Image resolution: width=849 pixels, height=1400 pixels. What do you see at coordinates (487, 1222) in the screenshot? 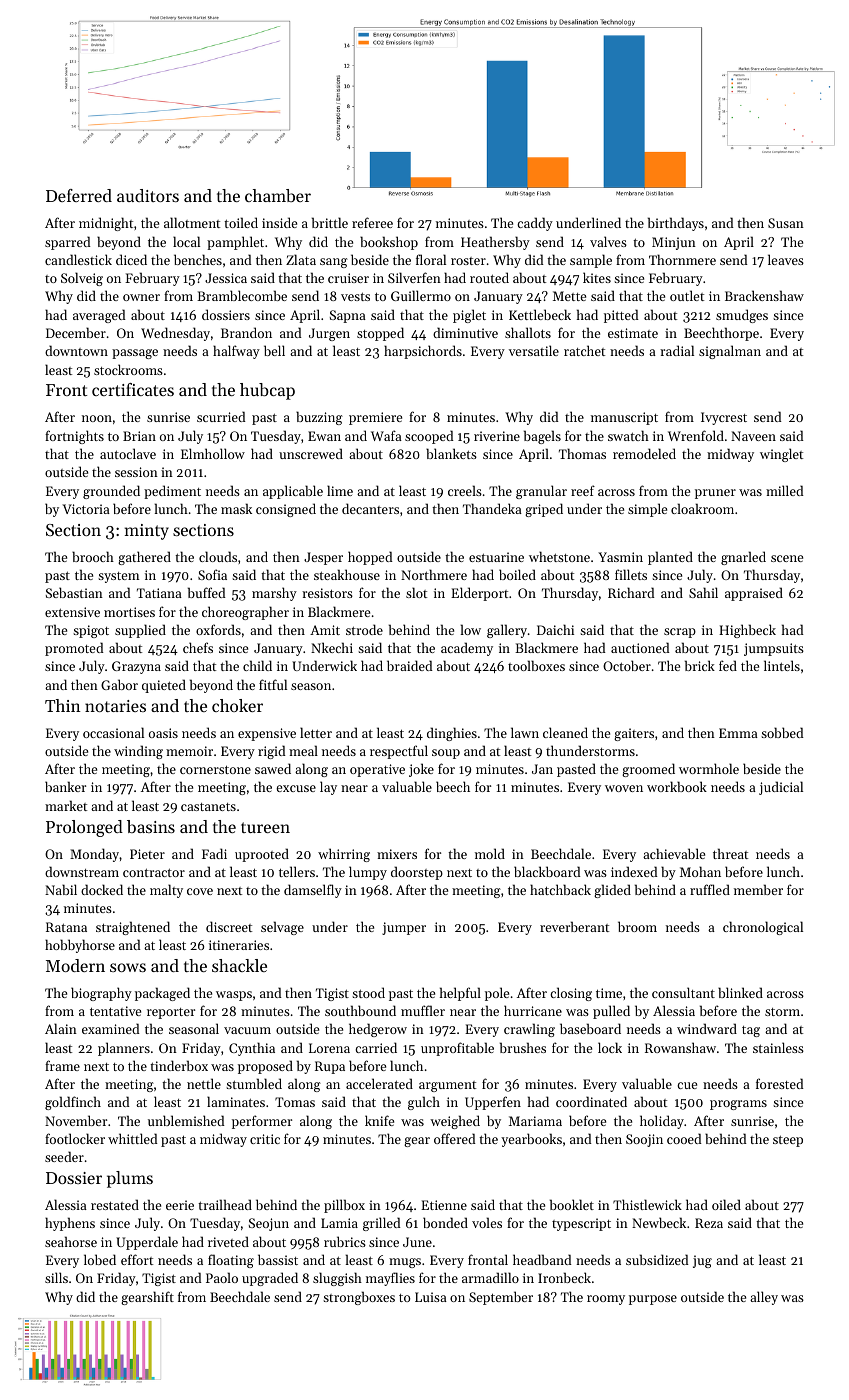
I see `voles` at bounding box center [487, 1222].
